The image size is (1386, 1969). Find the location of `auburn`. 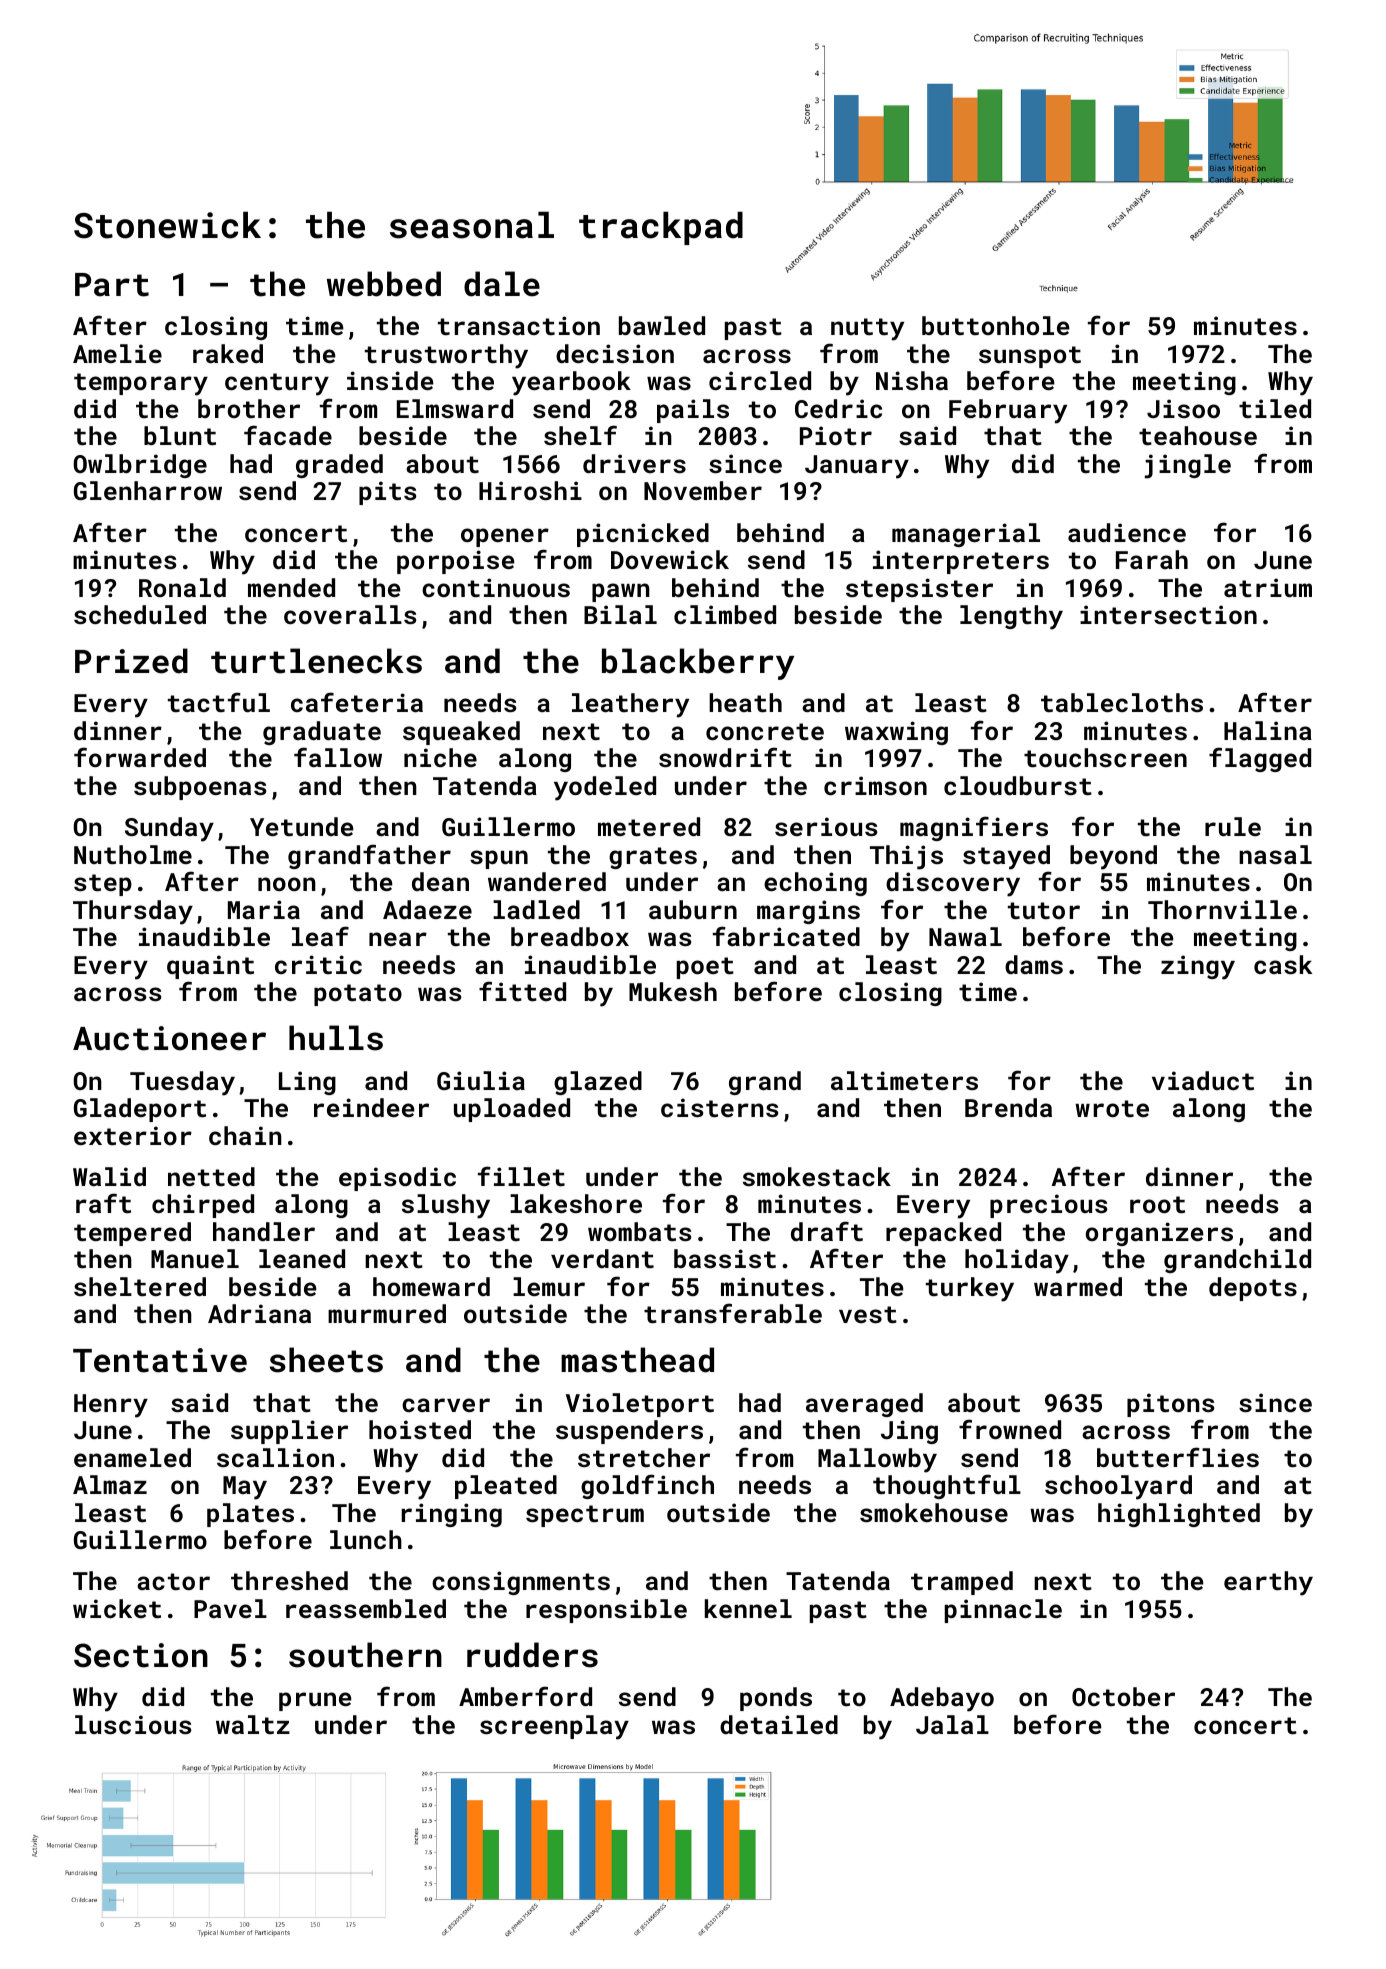

auburn is located at coordinates (693, 909).
